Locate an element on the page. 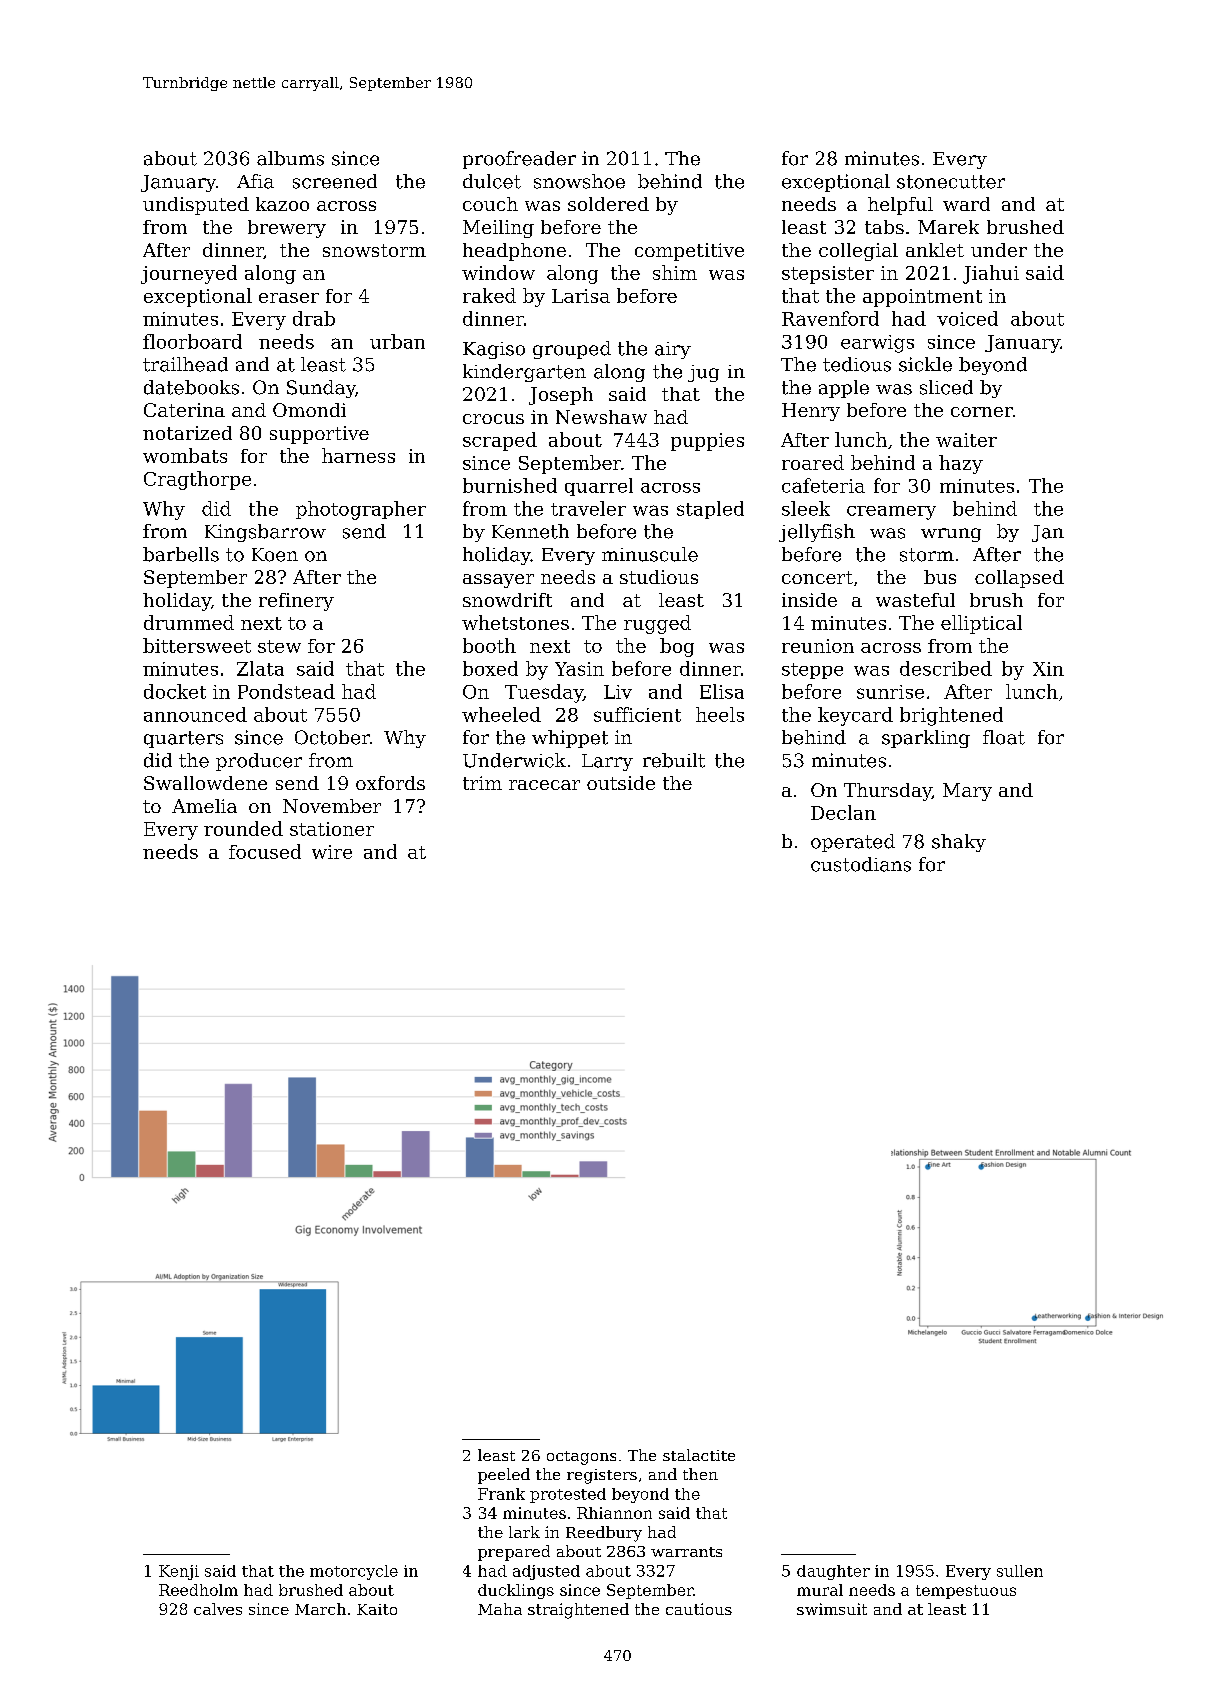 The width and height of the image is (1207, 1707). creamery is located at coordinates (891, 513).
